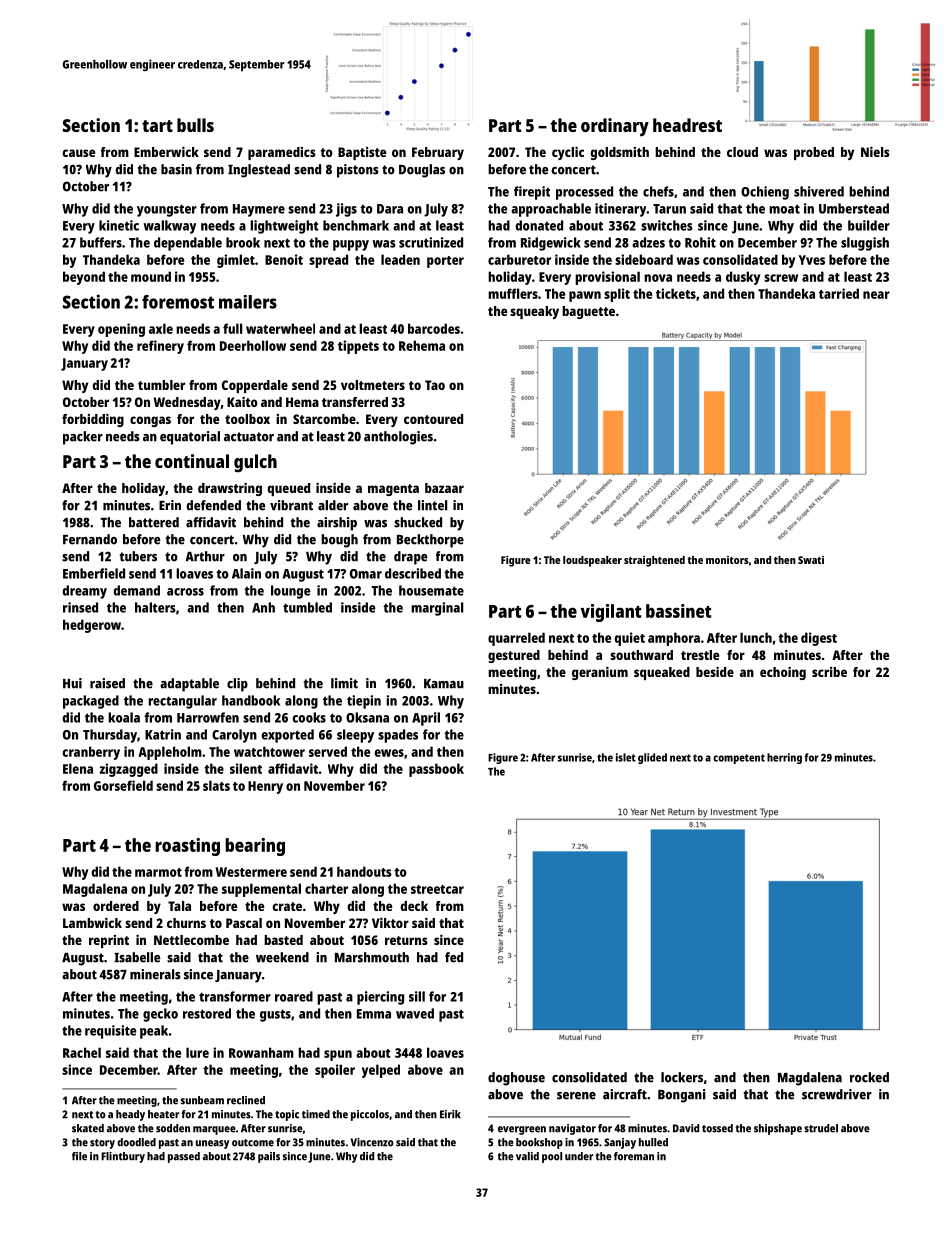 The height and width of the screenshot is (1233, 952). What do you see at coordinates (527, 1156) in the screenshot?
I see `valid` at bounding box center [527, 1156].
